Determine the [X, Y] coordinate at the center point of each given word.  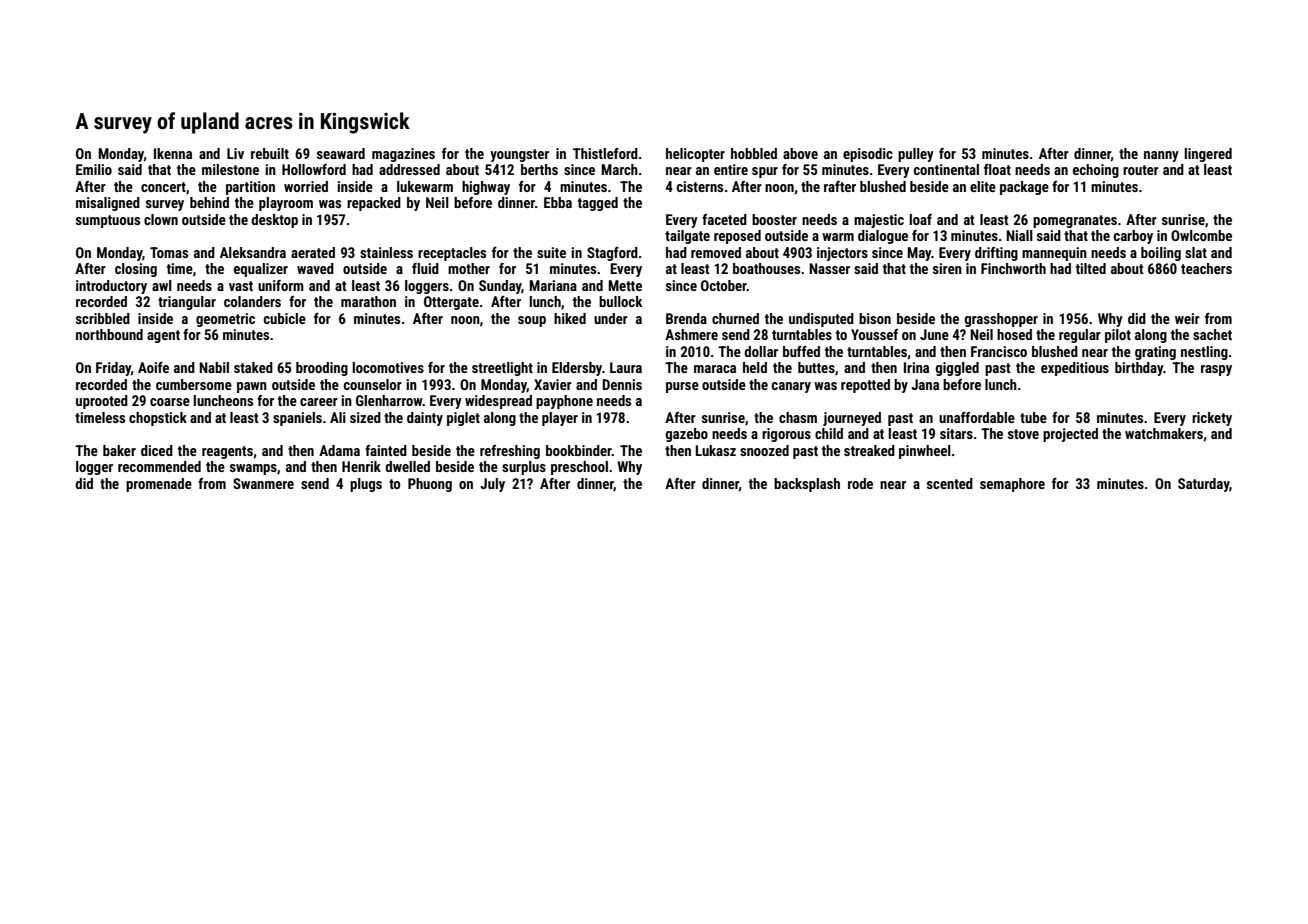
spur [765, 172]
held [755, 367]
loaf [920, 219]
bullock [621, 301]
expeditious [1075, 369]
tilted [1091, 268]
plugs [366, 485]
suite [551, 252]
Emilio [94, 169]
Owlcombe [1201, 235]
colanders [252, 301]
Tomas [169, 252]
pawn [252, 387]
